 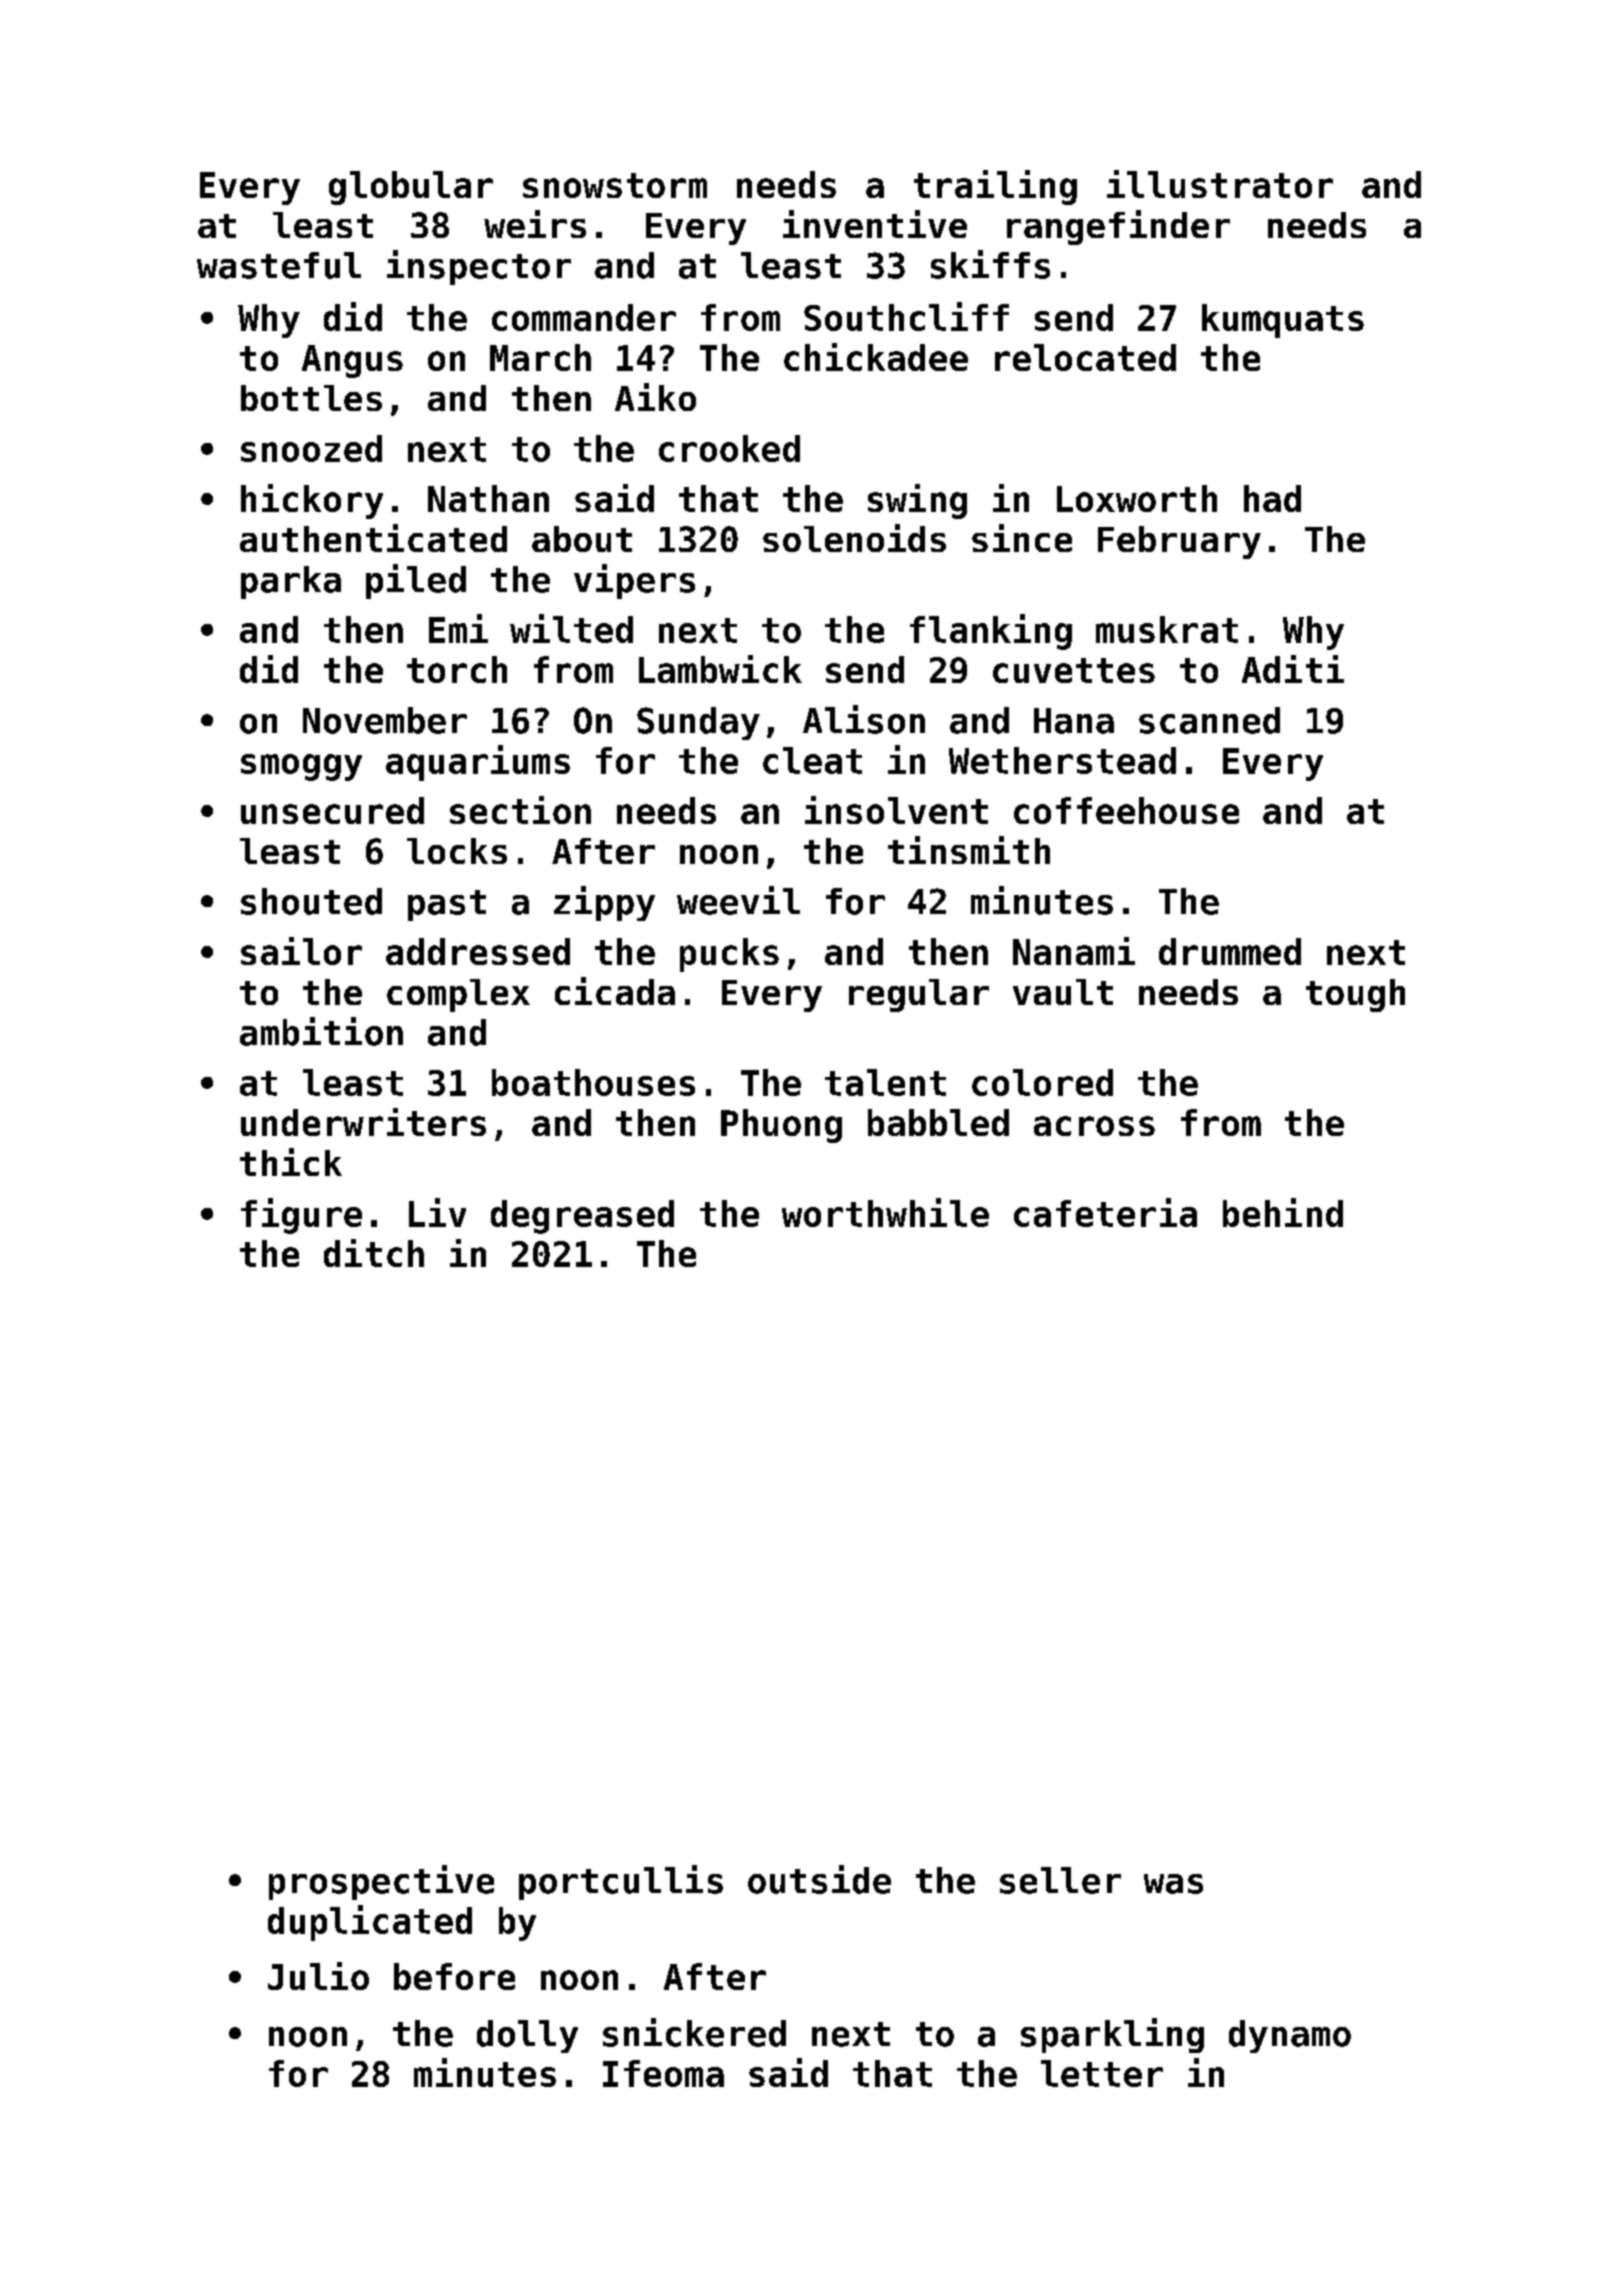 What do you see at coordinates (885, 1212) in the screenshot?
I see `worthwhile` at bounding box center [885, 1212].
